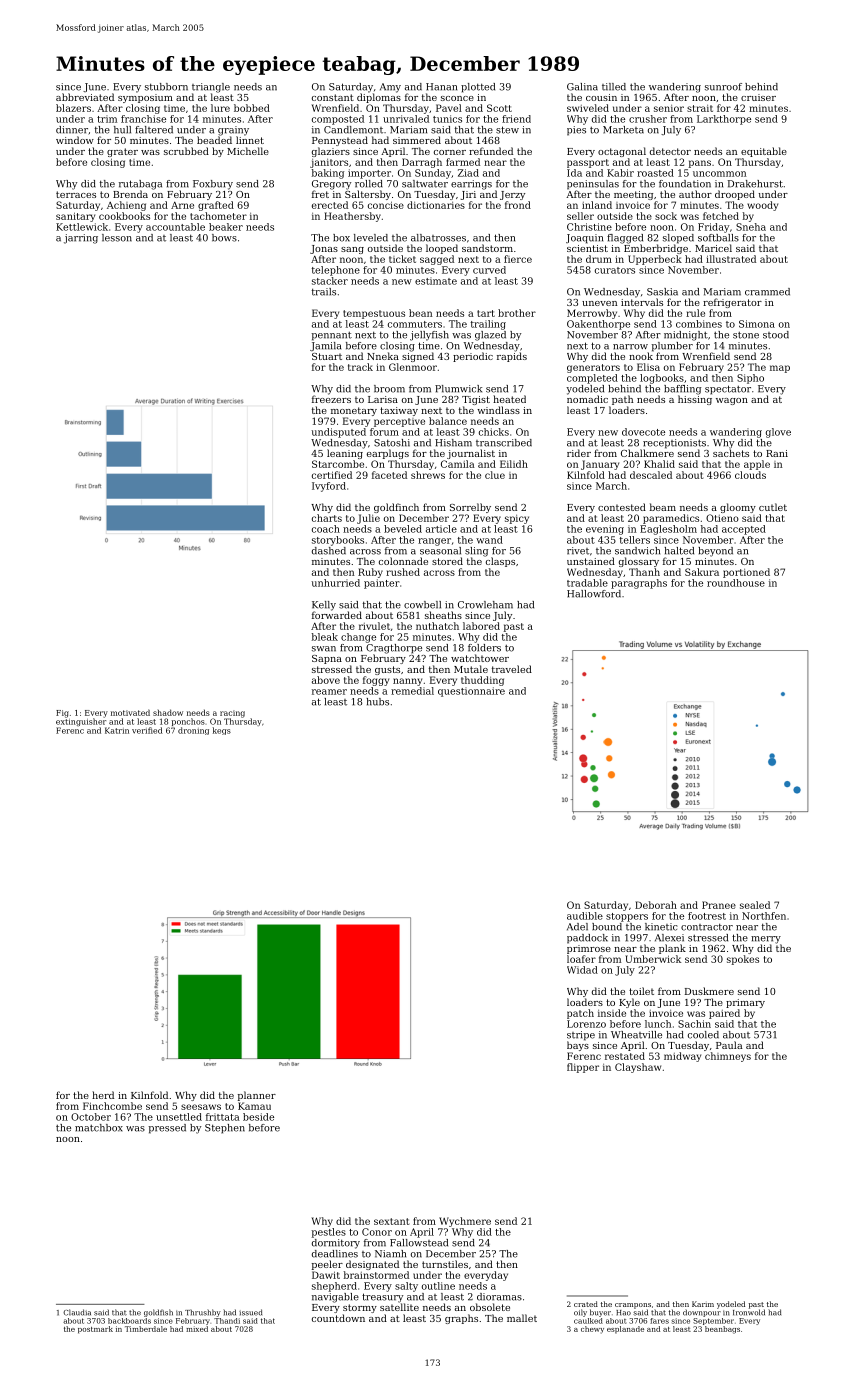 The width and height of the screenshot is (849, 1400). What do you see at coordinates (329, 692) in the screenshot?
I see `reamer` at bounding box center [329, 692].
